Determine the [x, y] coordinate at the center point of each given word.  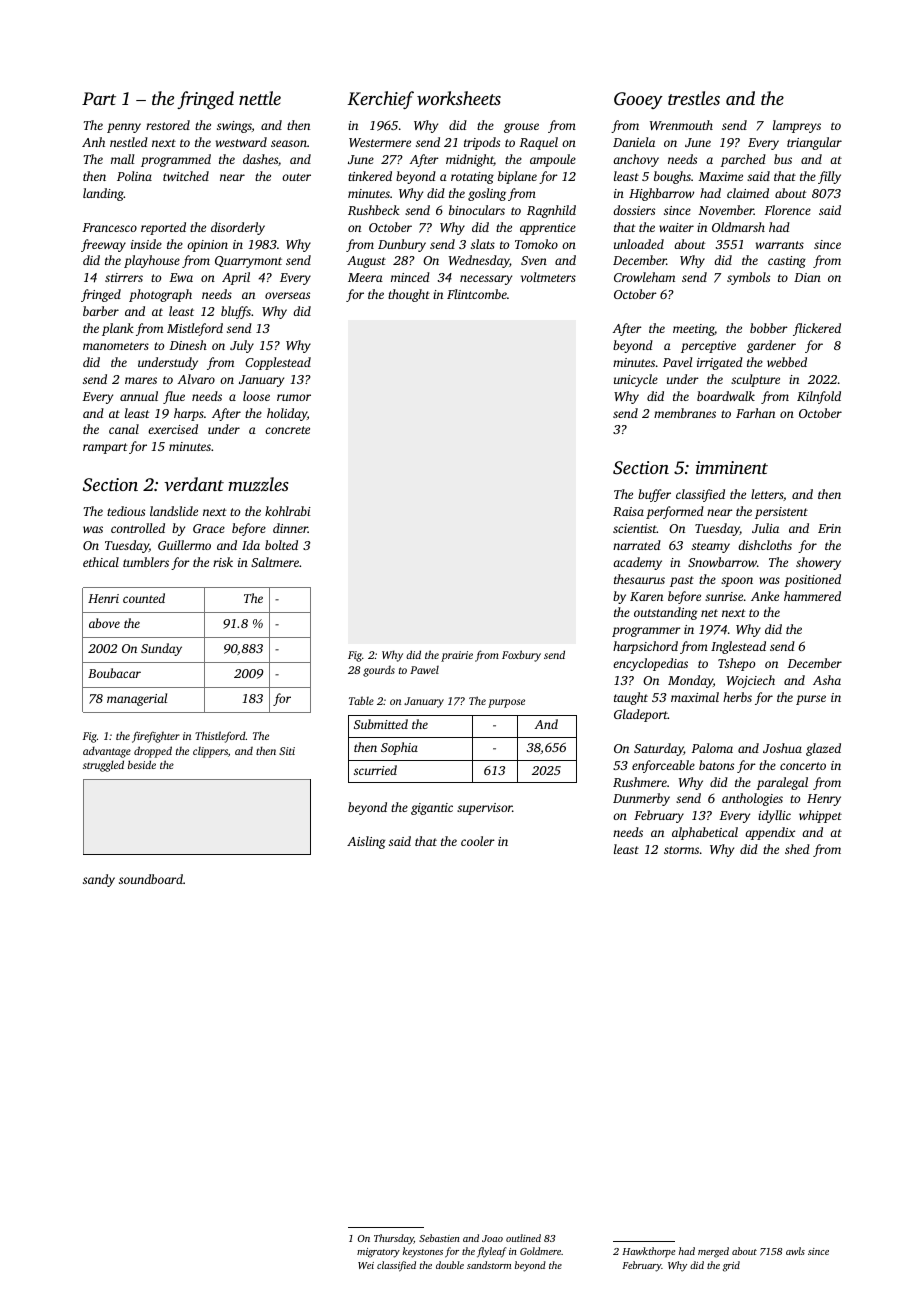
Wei [366, 1265]
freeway [103, 245]
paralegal [782, 783]
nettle [260, 98]
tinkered [370, 176]
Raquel [539, 143]
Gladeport [641, 715]
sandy [99, 880]
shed [797, 849]
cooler [478, 841]
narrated [637, 545]
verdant [194, 484]
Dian [807, 277]
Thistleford [220, 737]
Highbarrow [661, 194]
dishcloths [765, 545]
